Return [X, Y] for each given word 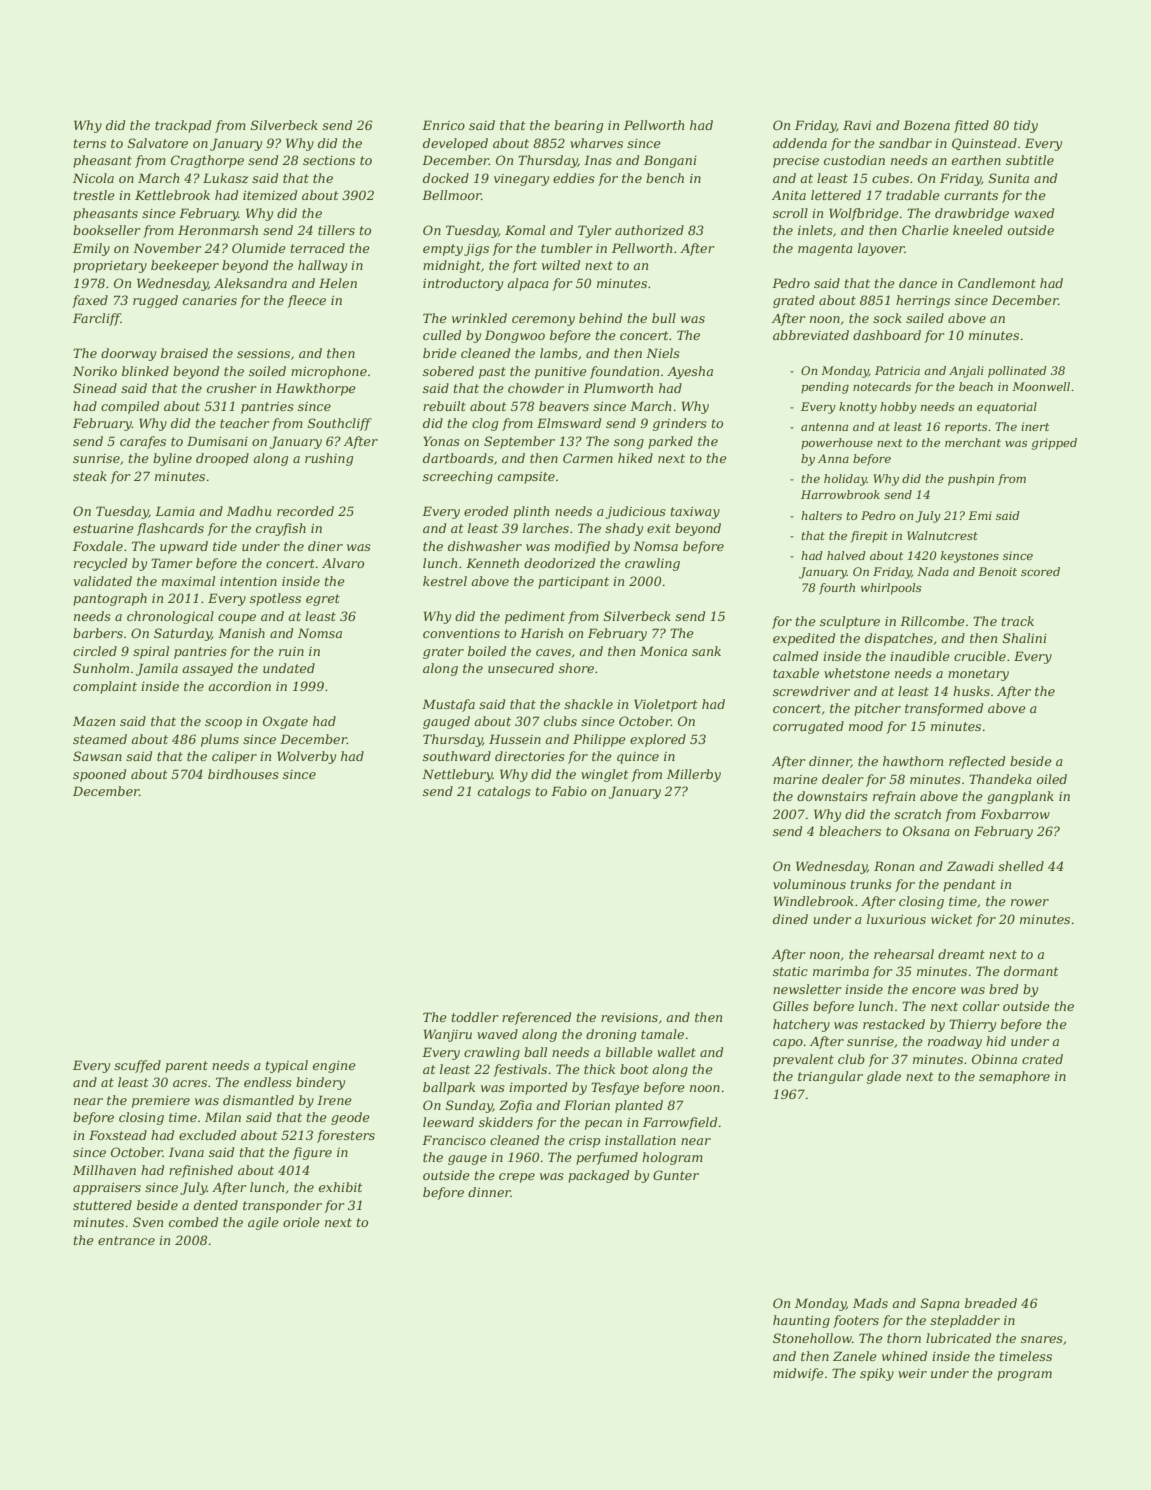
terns [90, 143]
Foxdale [98, 546]
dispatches [899, 639]
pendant [969, 885]
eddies [574, 178]
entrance [126, 1240]
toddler [475, 1017]
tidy [1026, 126]
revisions [629, 1017]
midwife [798, 1374]
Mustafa [448, 705]
